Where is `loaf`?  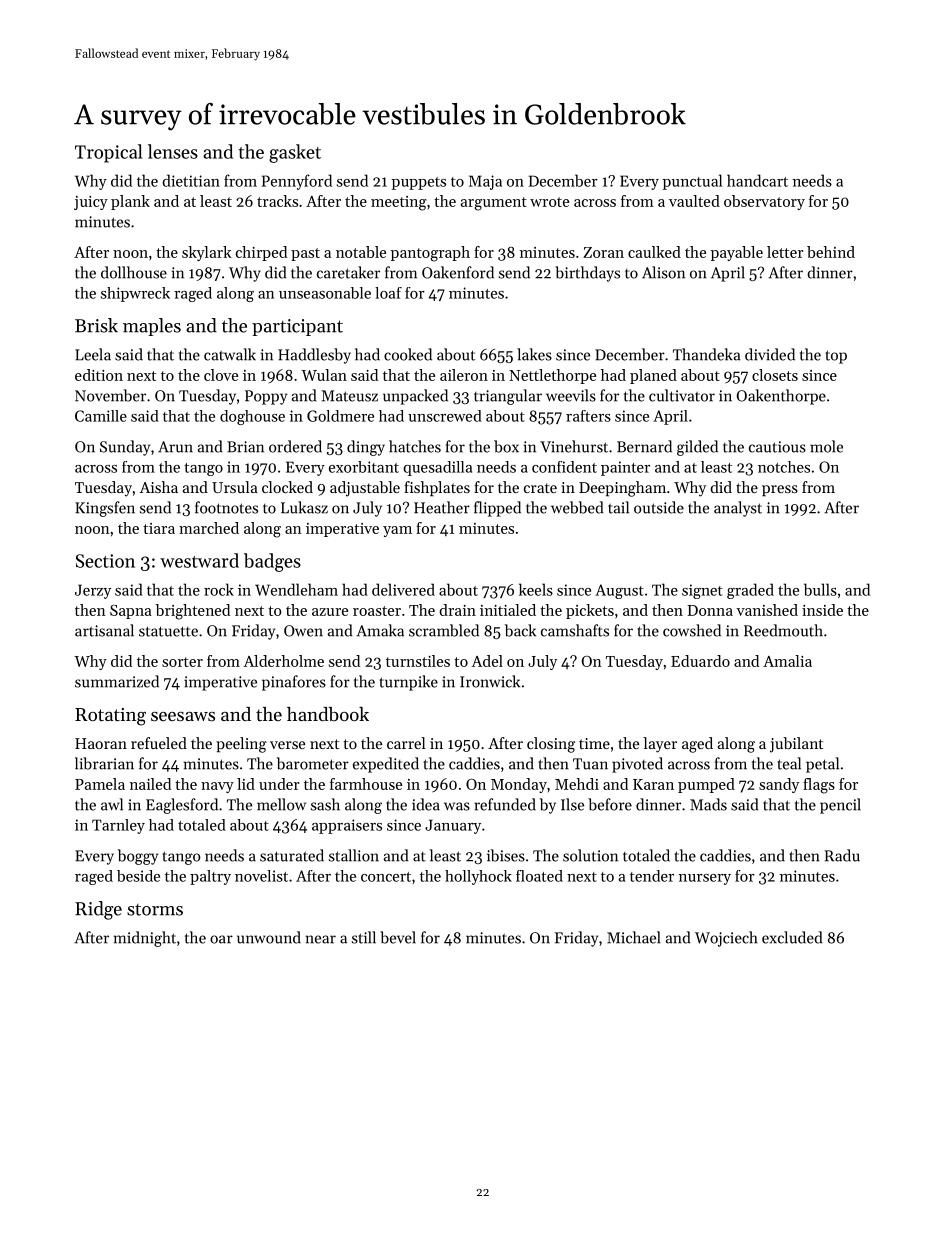
loaf is located at coordinates (388, 293).
